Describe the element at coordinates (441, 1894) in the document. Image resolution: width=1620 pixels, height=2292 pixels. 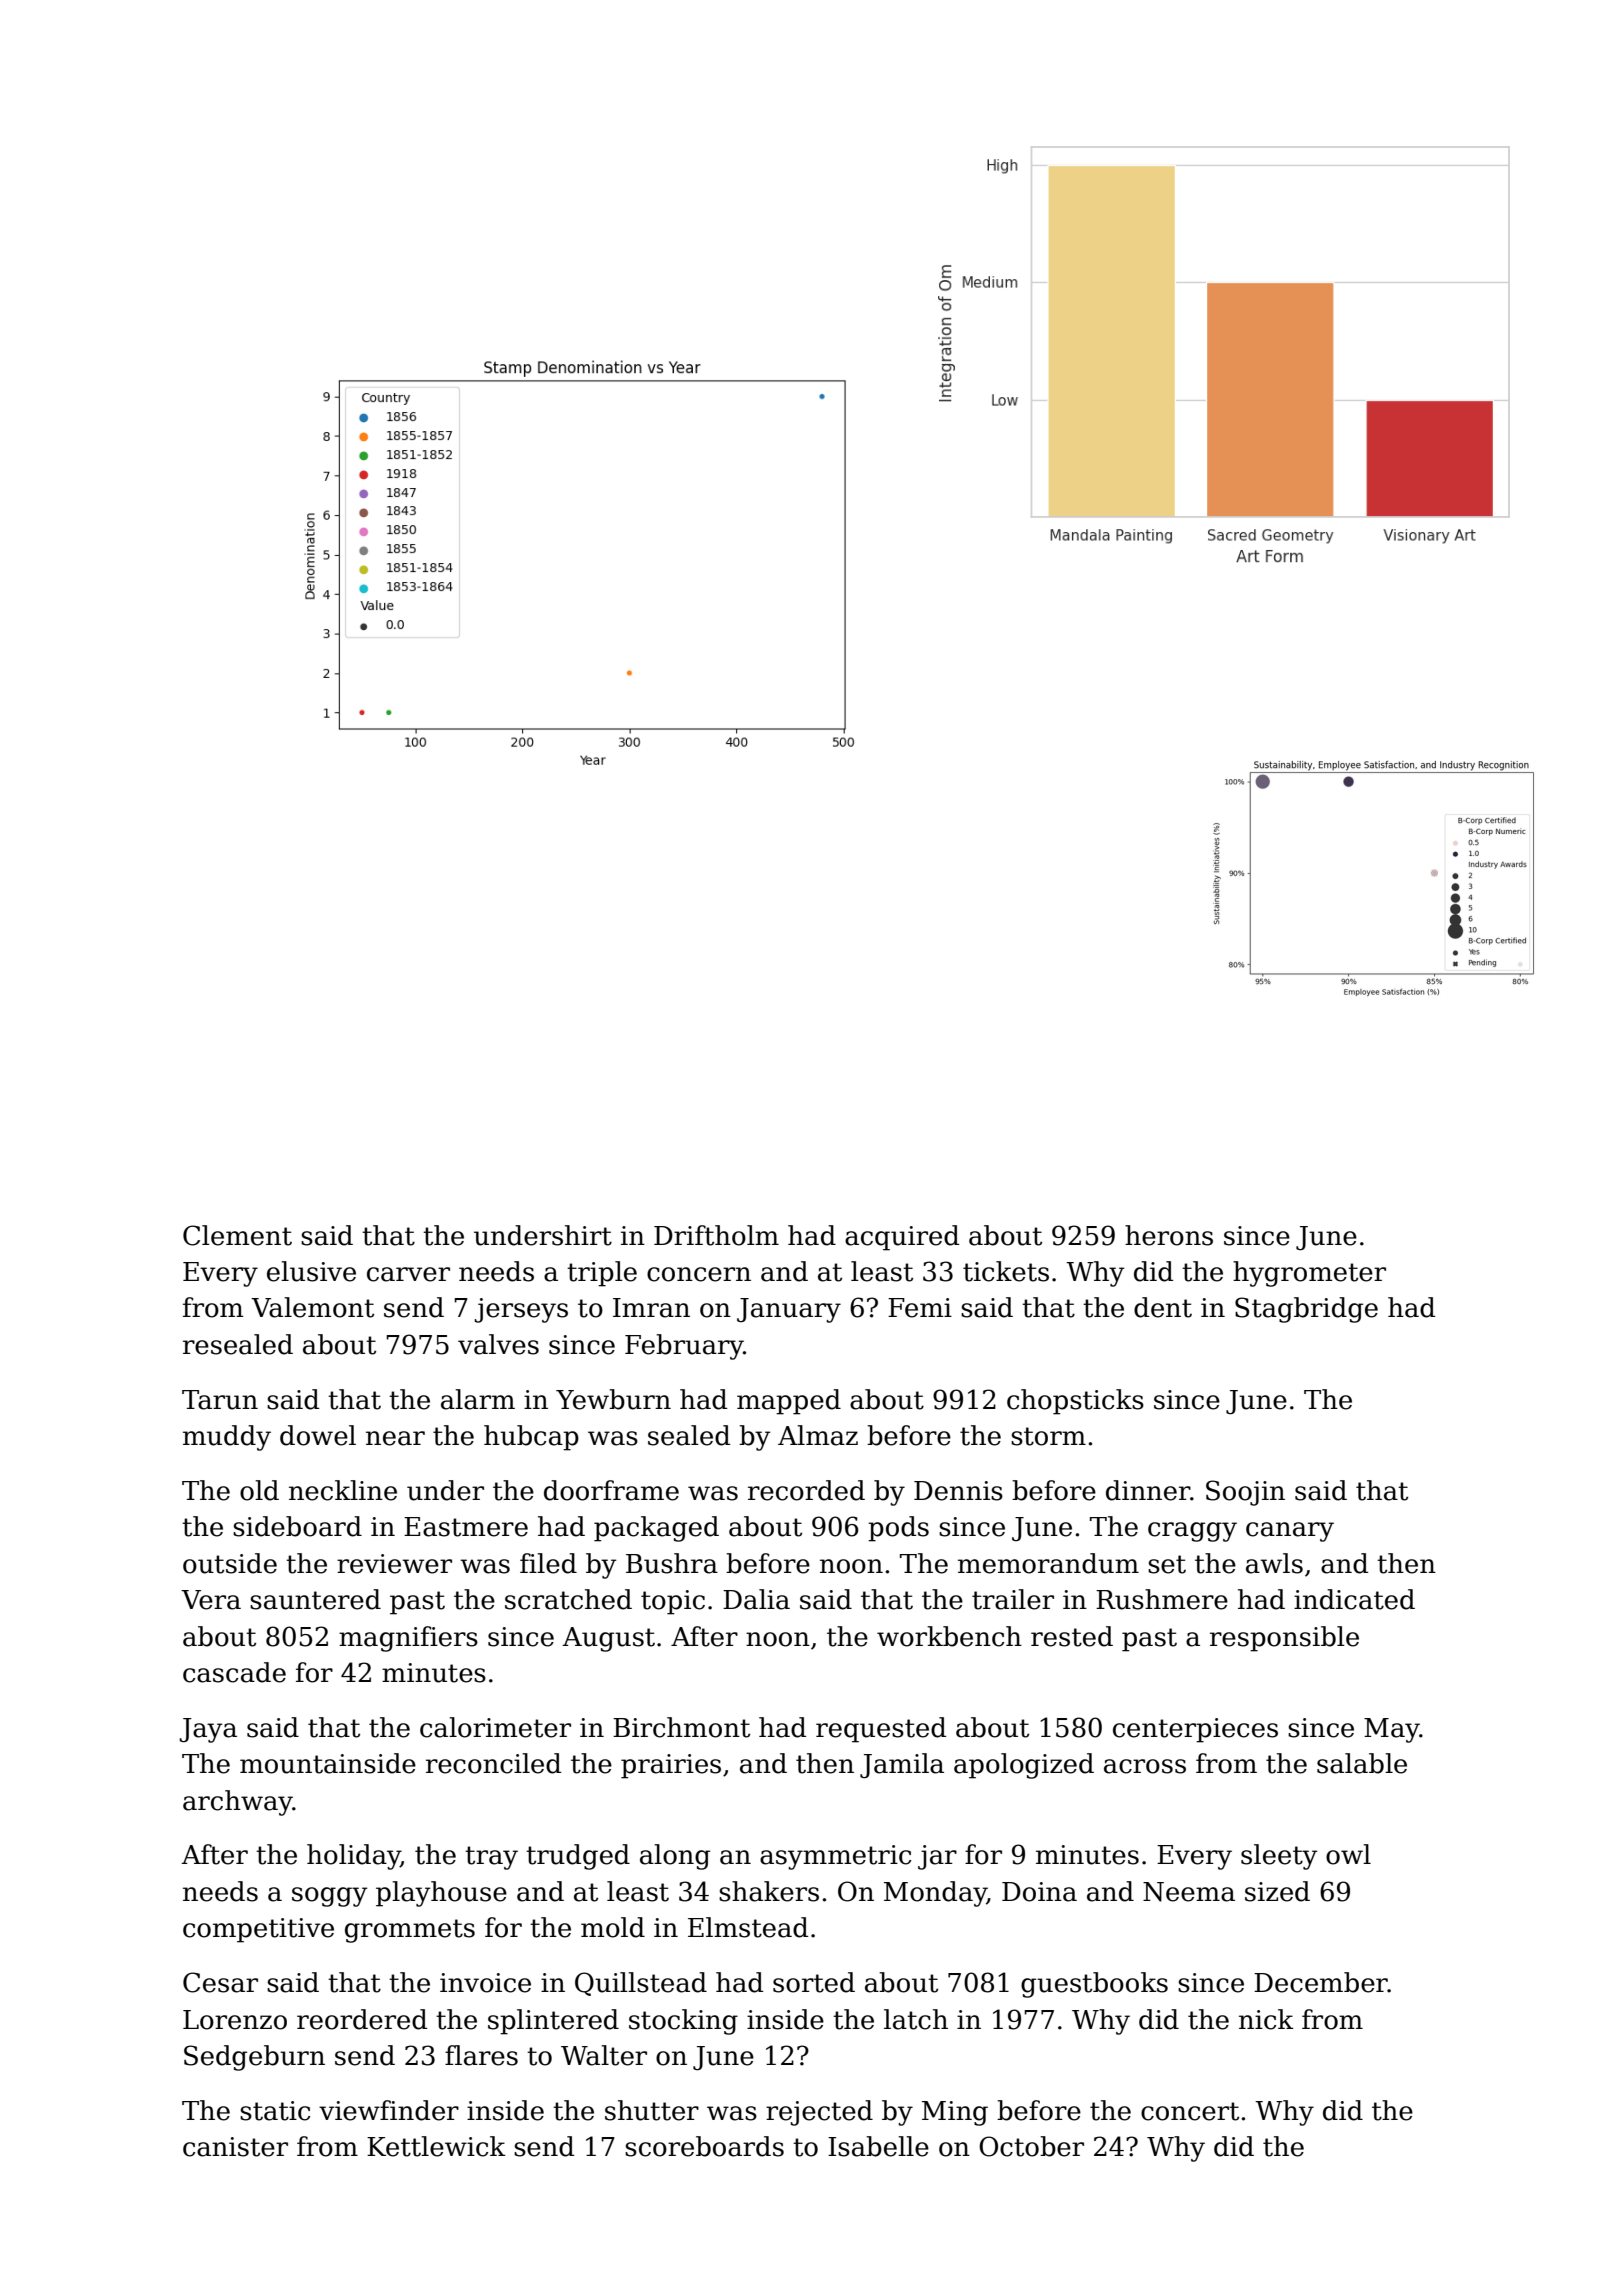
I see `playhouse` at that location.
